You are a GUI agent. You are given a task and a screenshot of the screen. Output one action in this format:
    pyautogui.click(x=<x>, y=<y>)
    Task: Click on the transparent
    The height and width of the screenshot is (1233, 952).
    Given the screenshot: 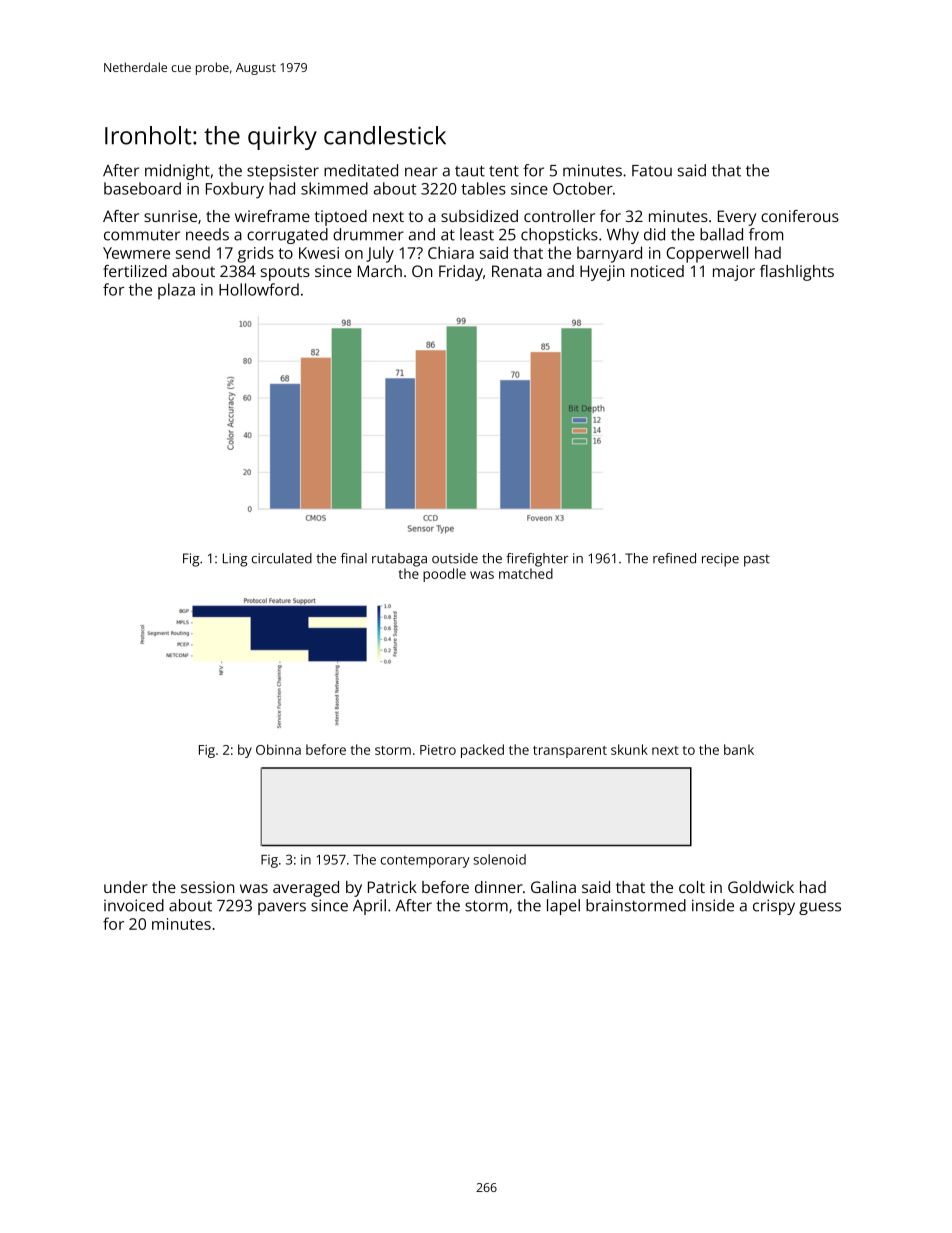 What is the action you would take?
    pyautogui.click(x=570, y=752)
